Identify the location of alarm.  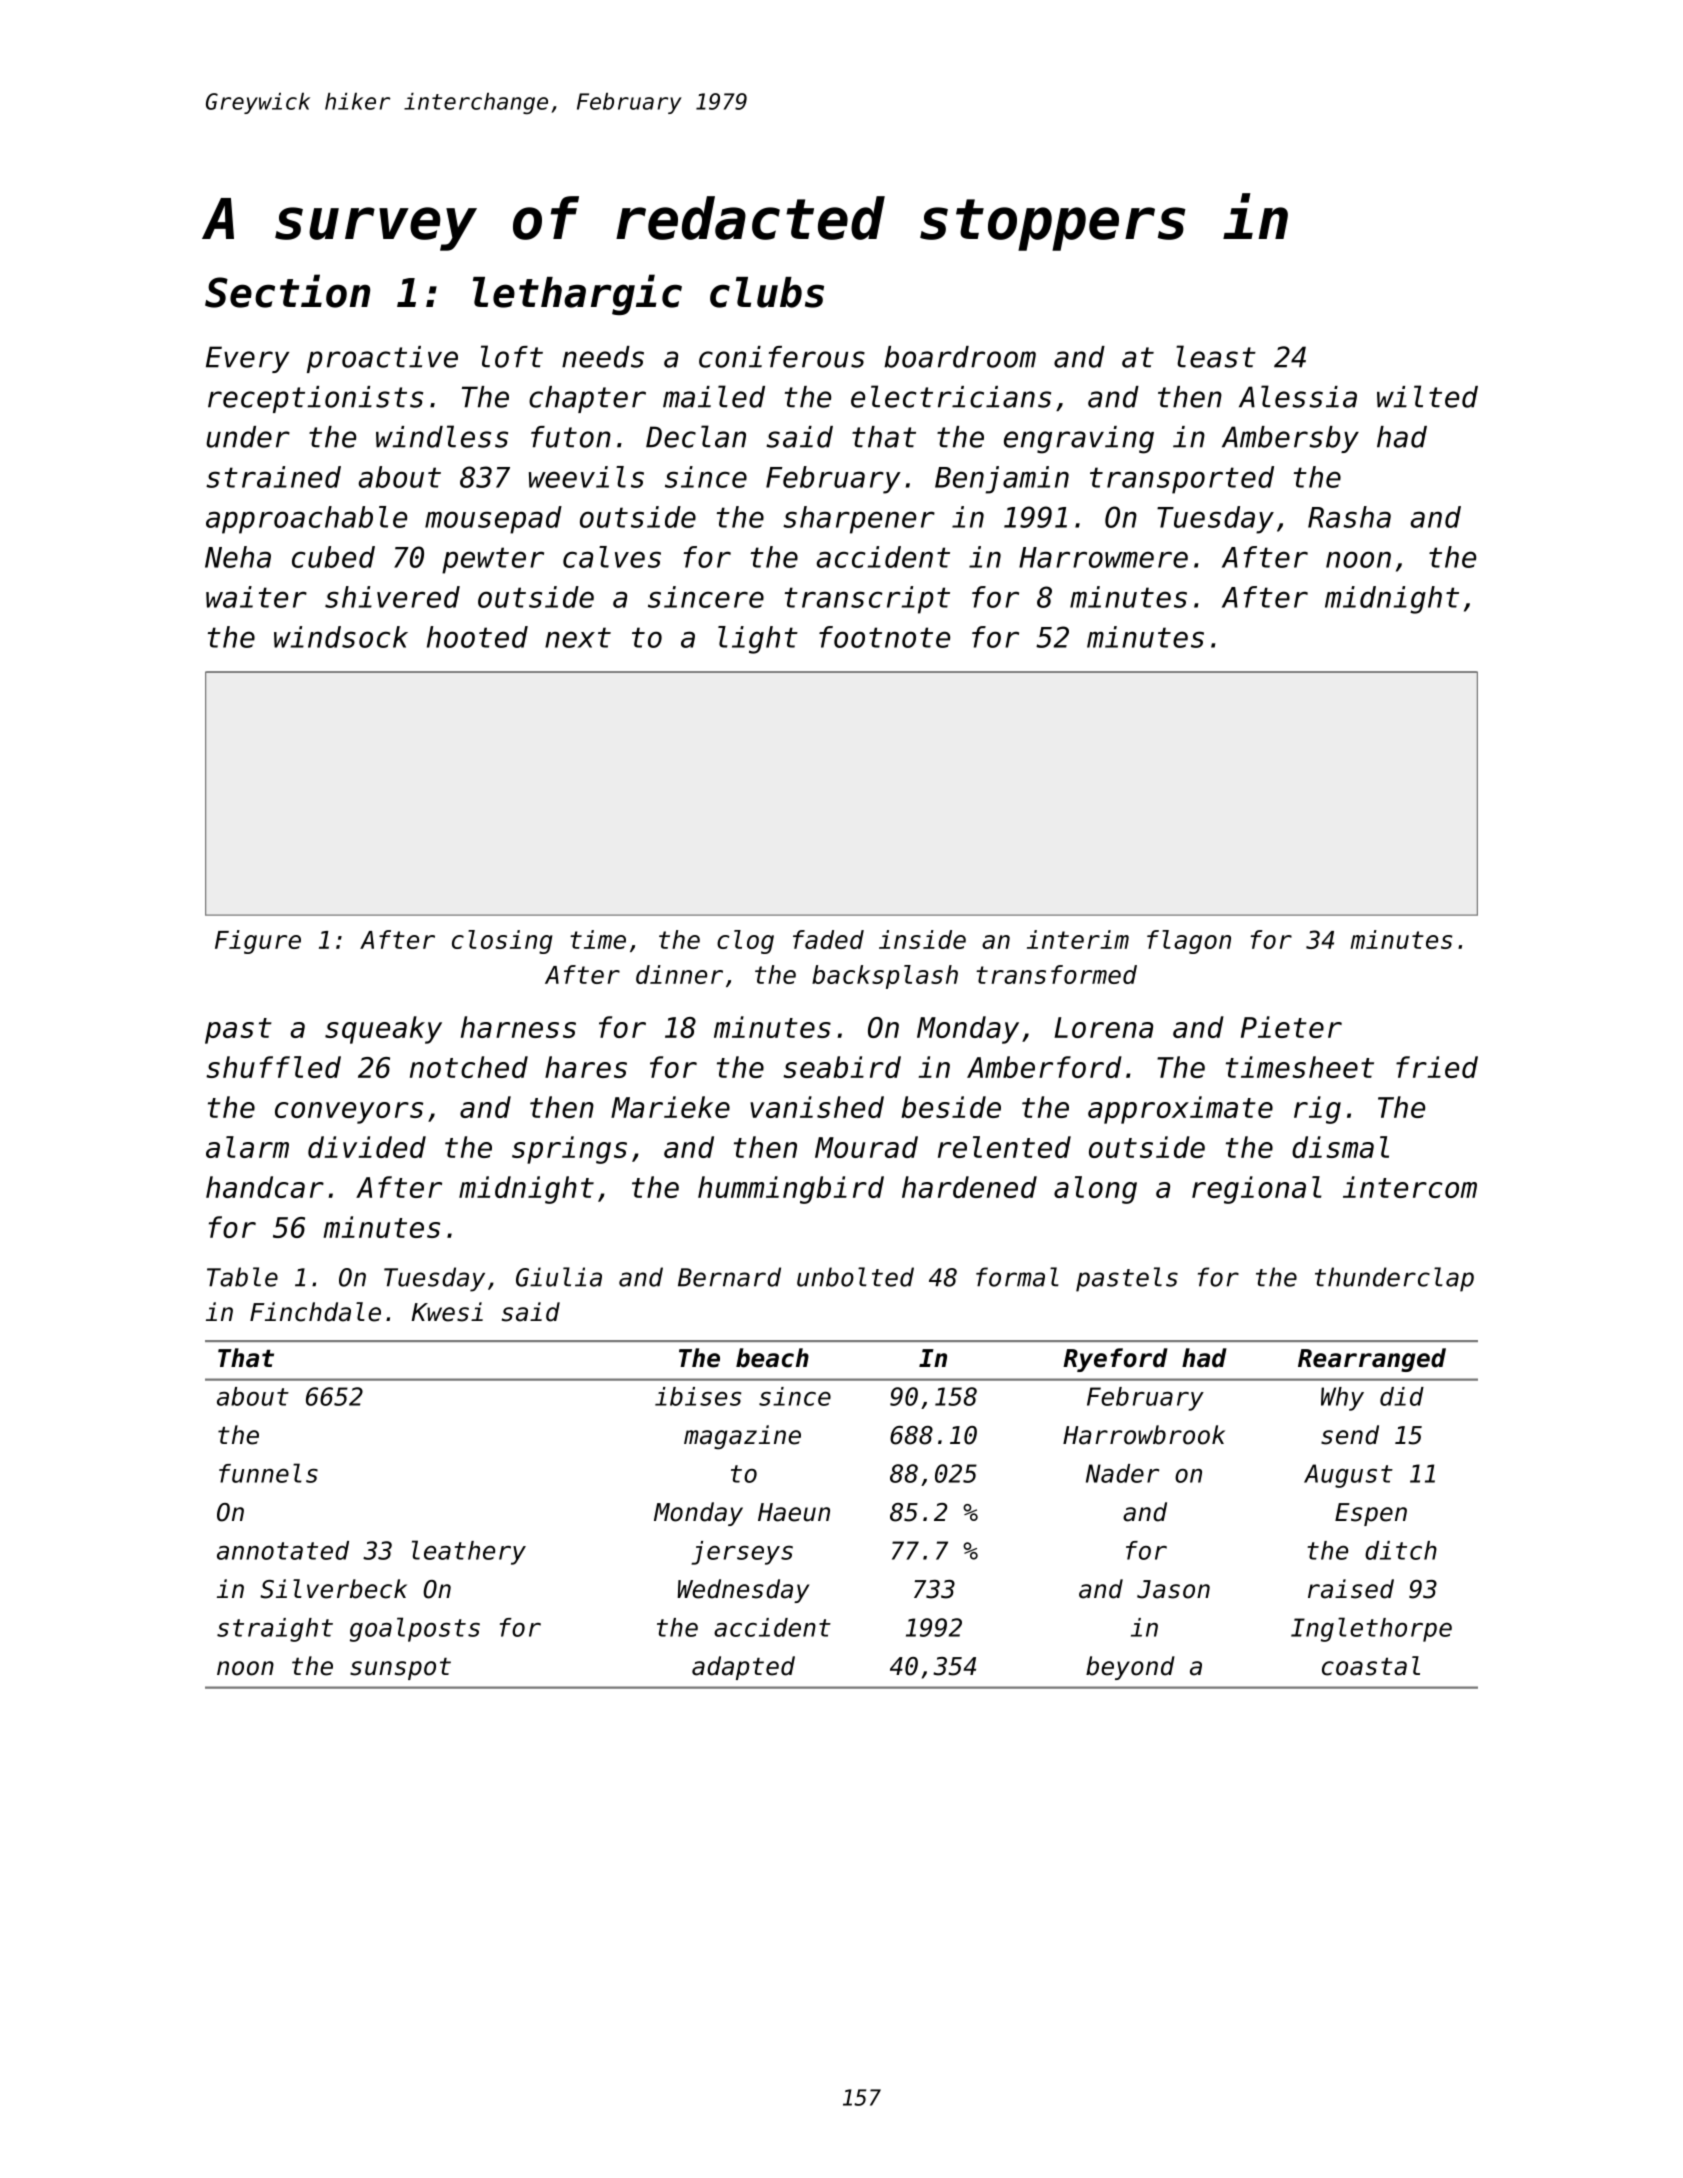
(247, 1147).
